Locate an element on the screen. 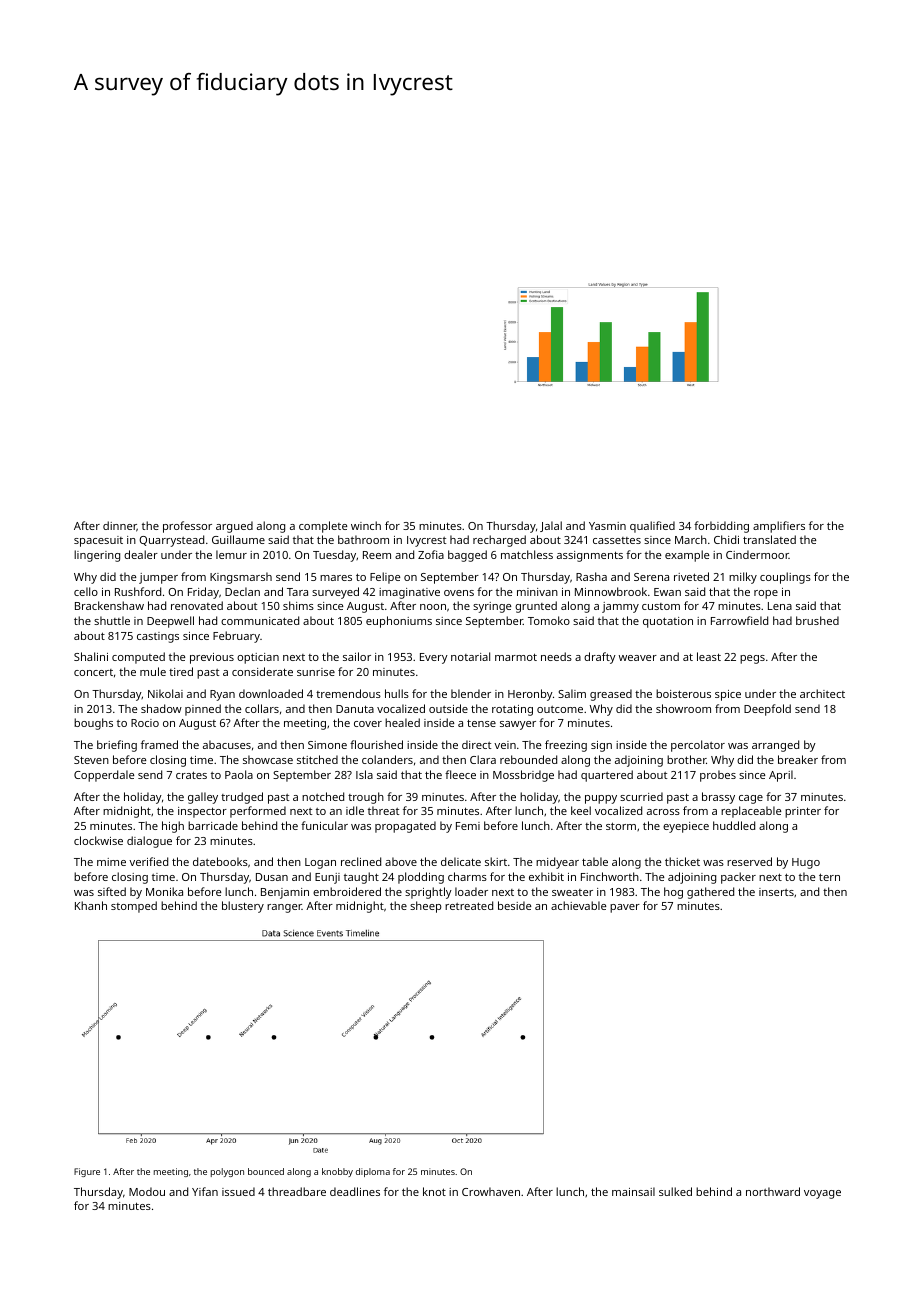  dialogue is located at coordinates (149, 842).
